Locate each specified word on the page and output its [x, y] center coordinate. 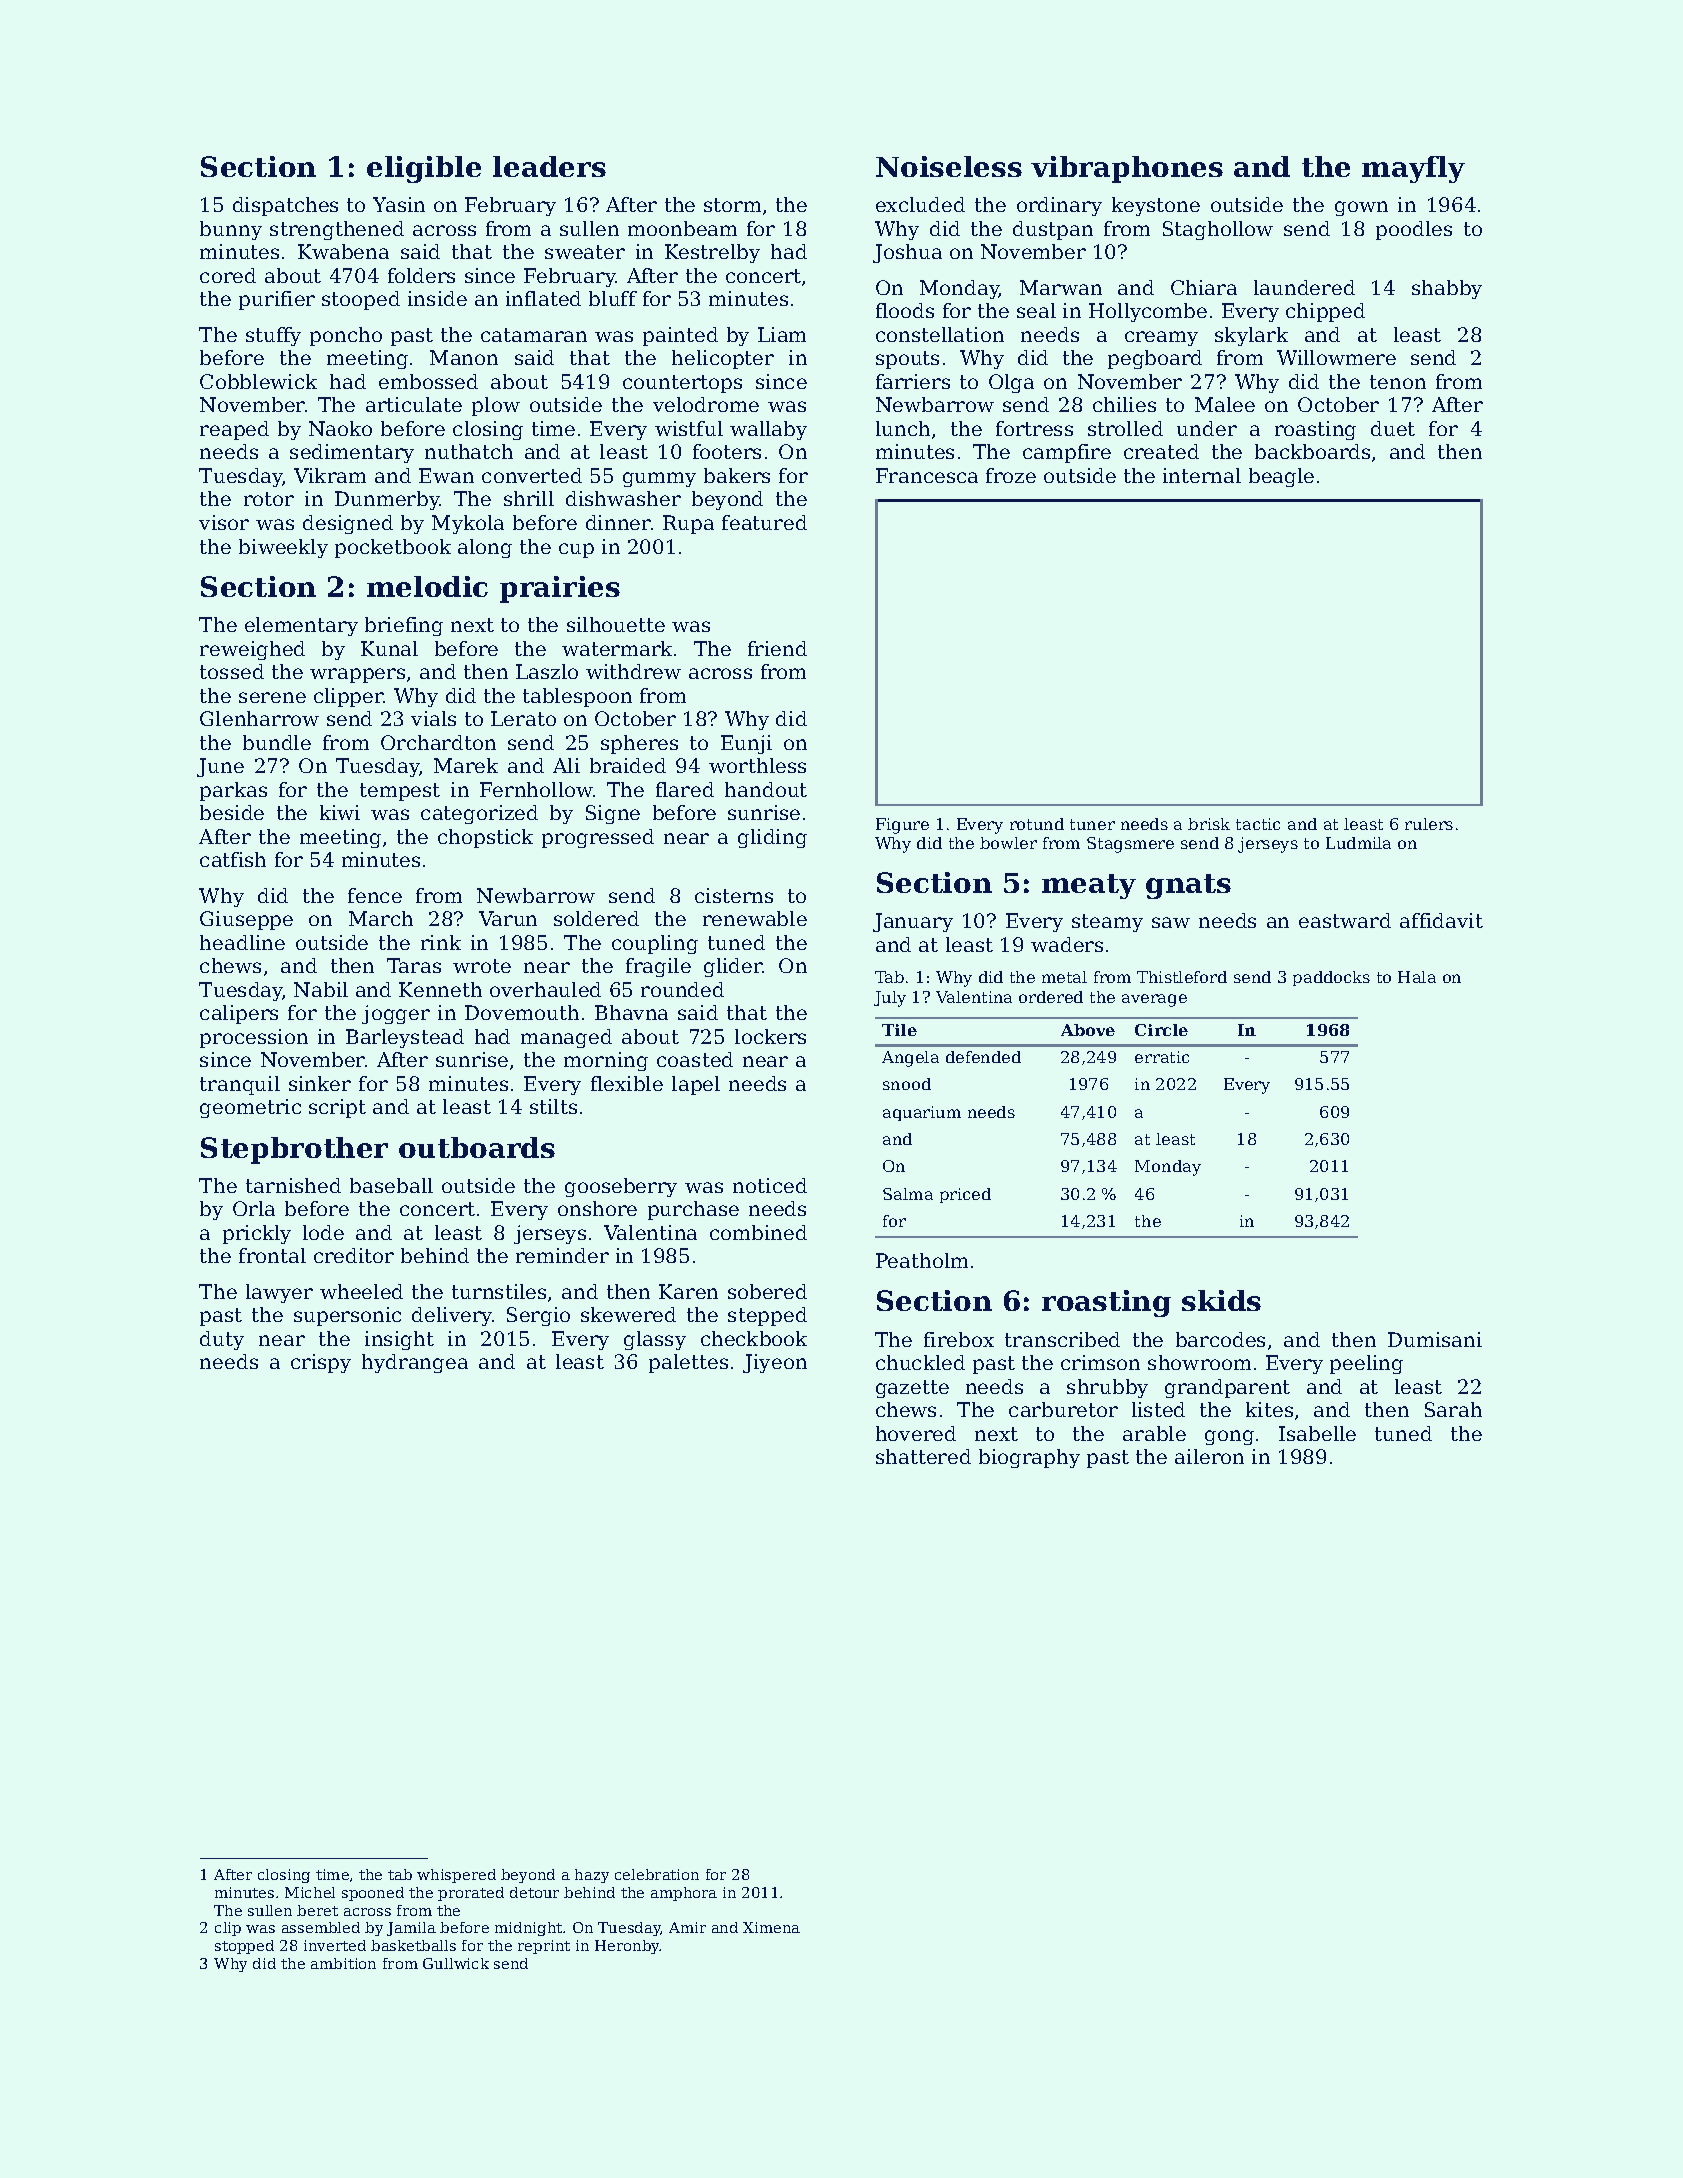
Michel [310, 1892]
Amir [687, 1927]
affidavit [1441, 920]
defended [983, 1057]
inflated [543, 298]
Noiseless [949, 166]
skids [1221, 1300]
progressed [598, 838]
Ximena [771, 1927]
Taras [414, 965]
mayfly [1413, 169]
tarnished [293, 1185]
